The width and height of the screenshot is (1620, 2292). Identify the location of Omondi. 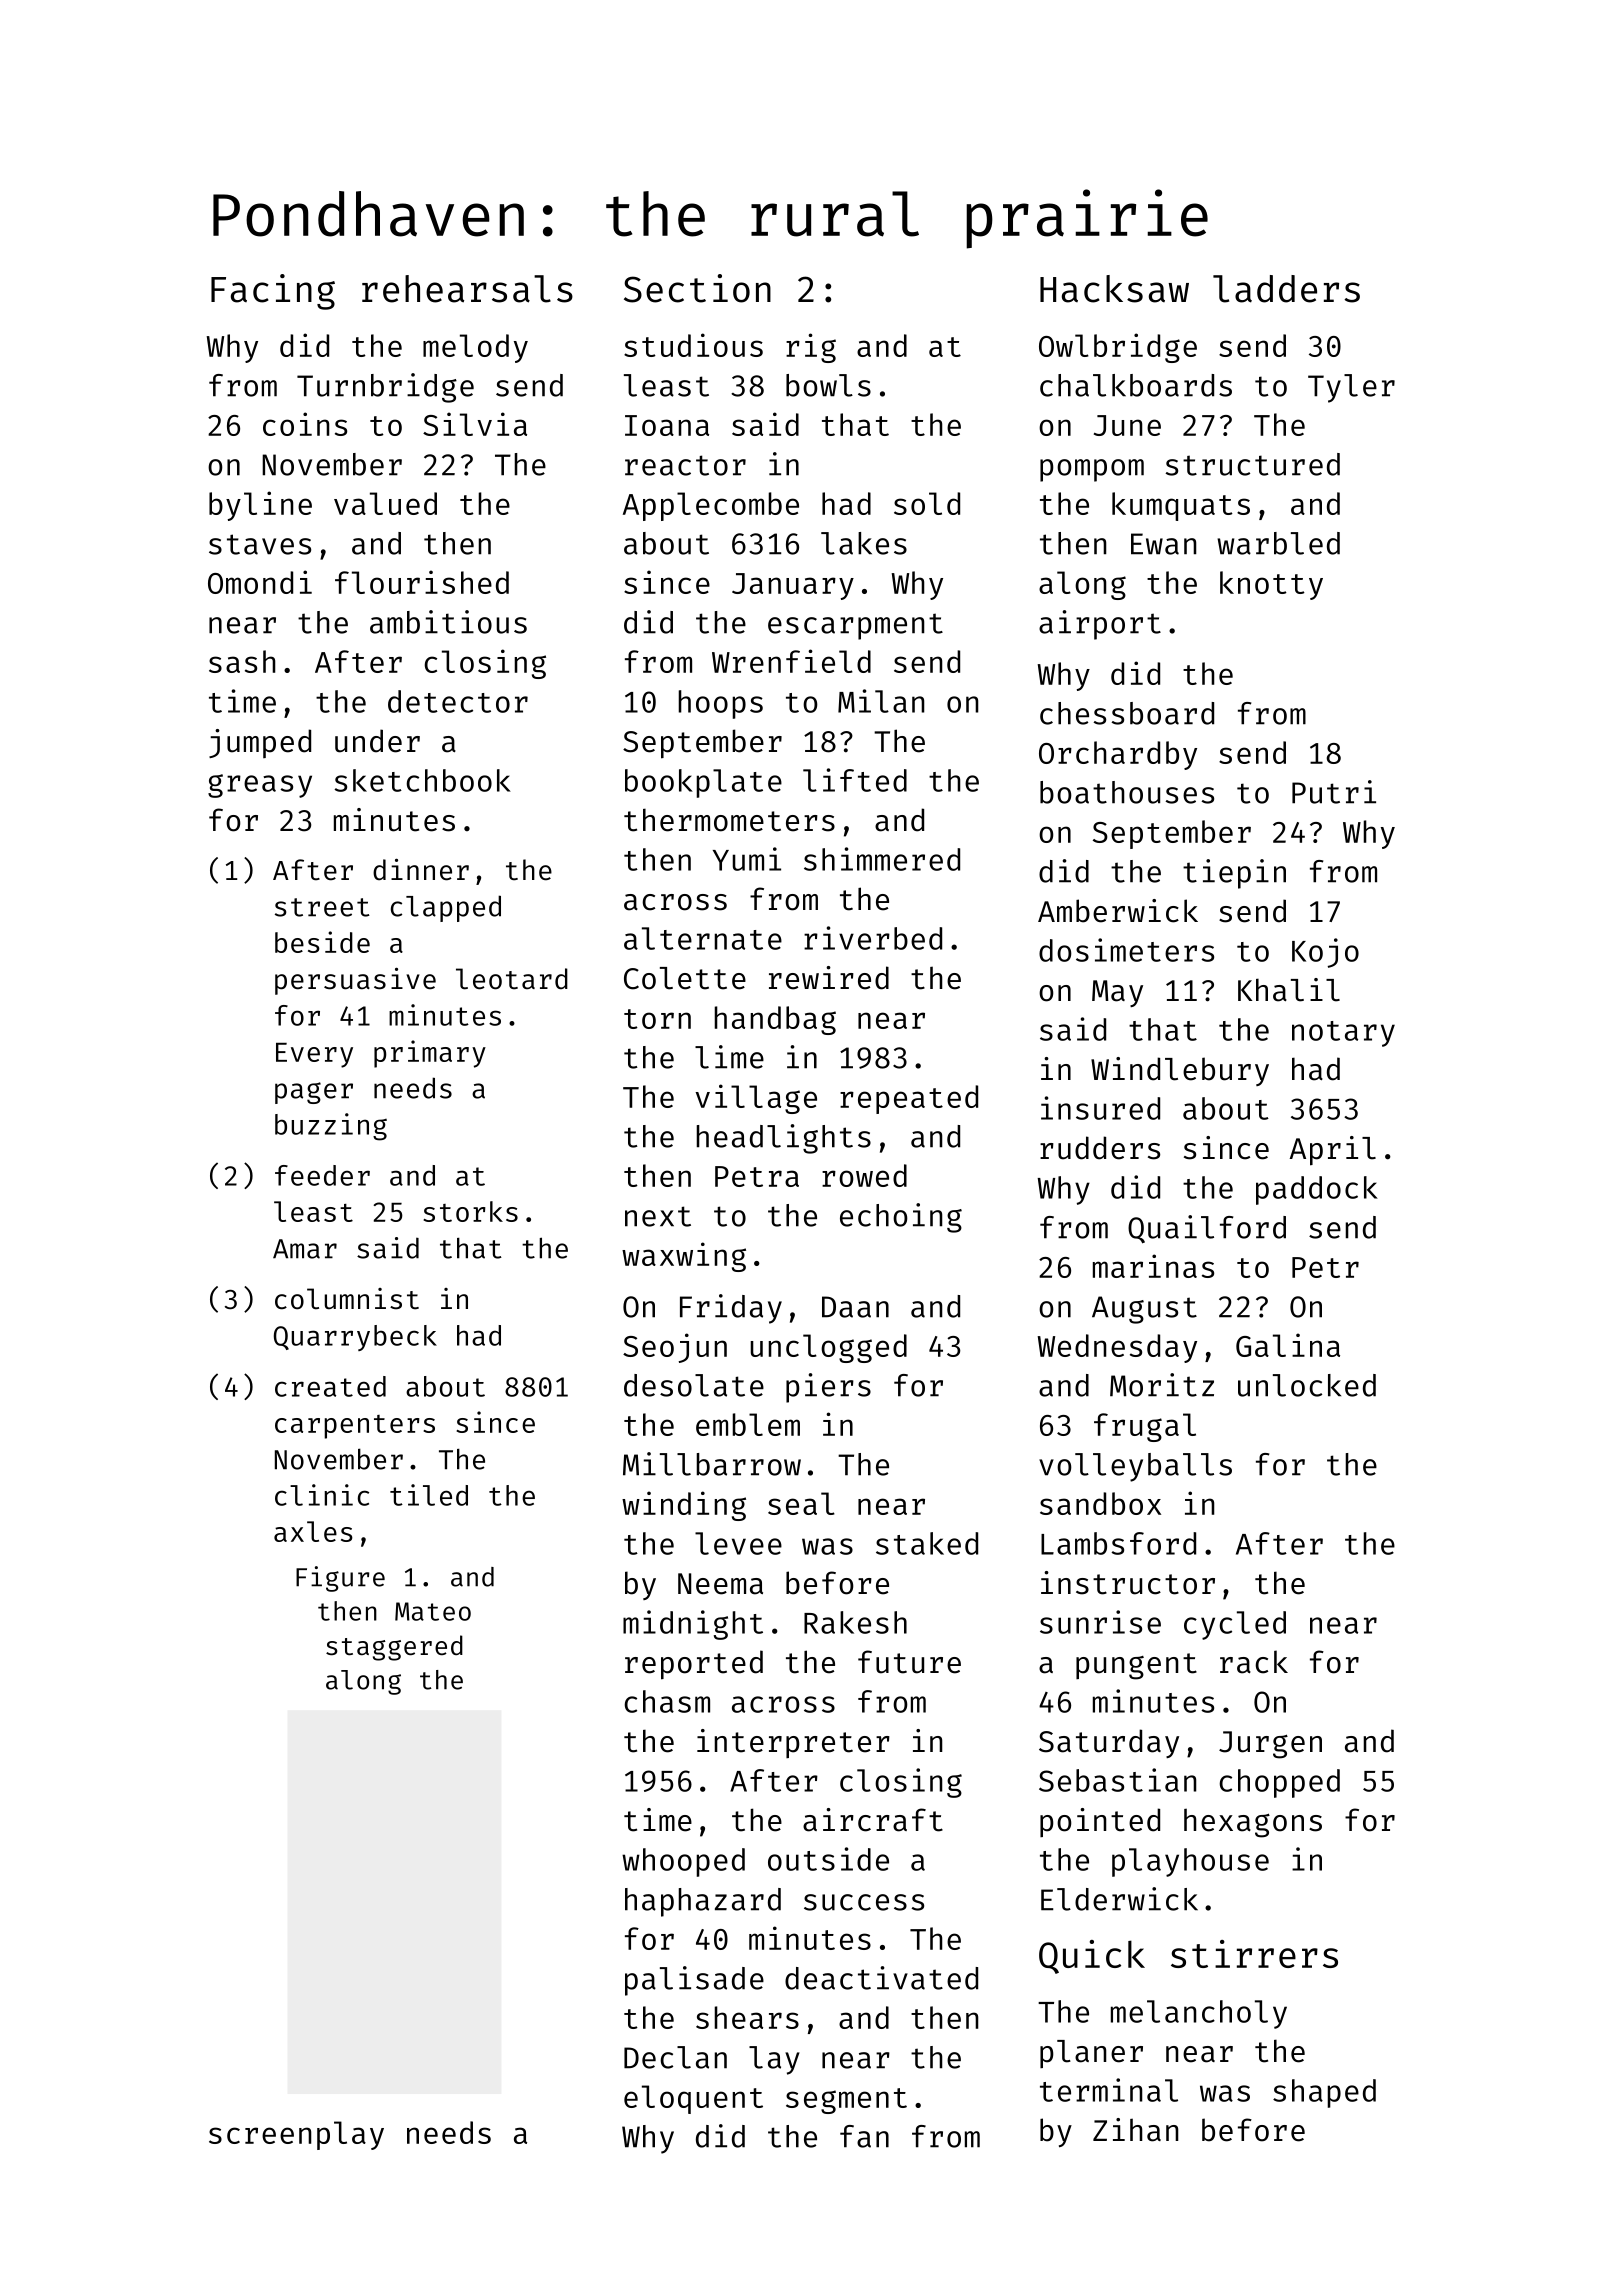
(260, 582).
